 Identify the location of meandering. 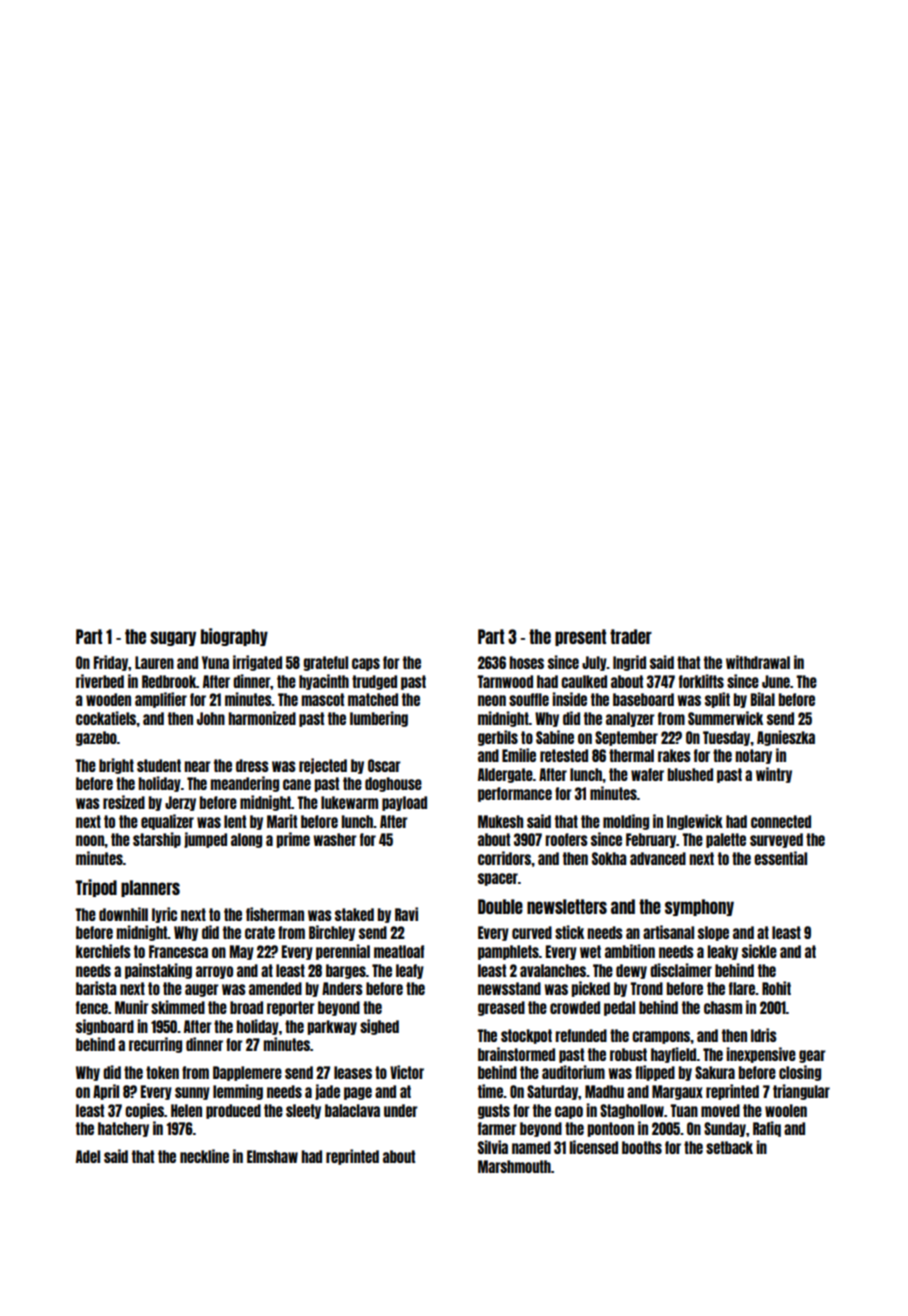
(244, 784).
